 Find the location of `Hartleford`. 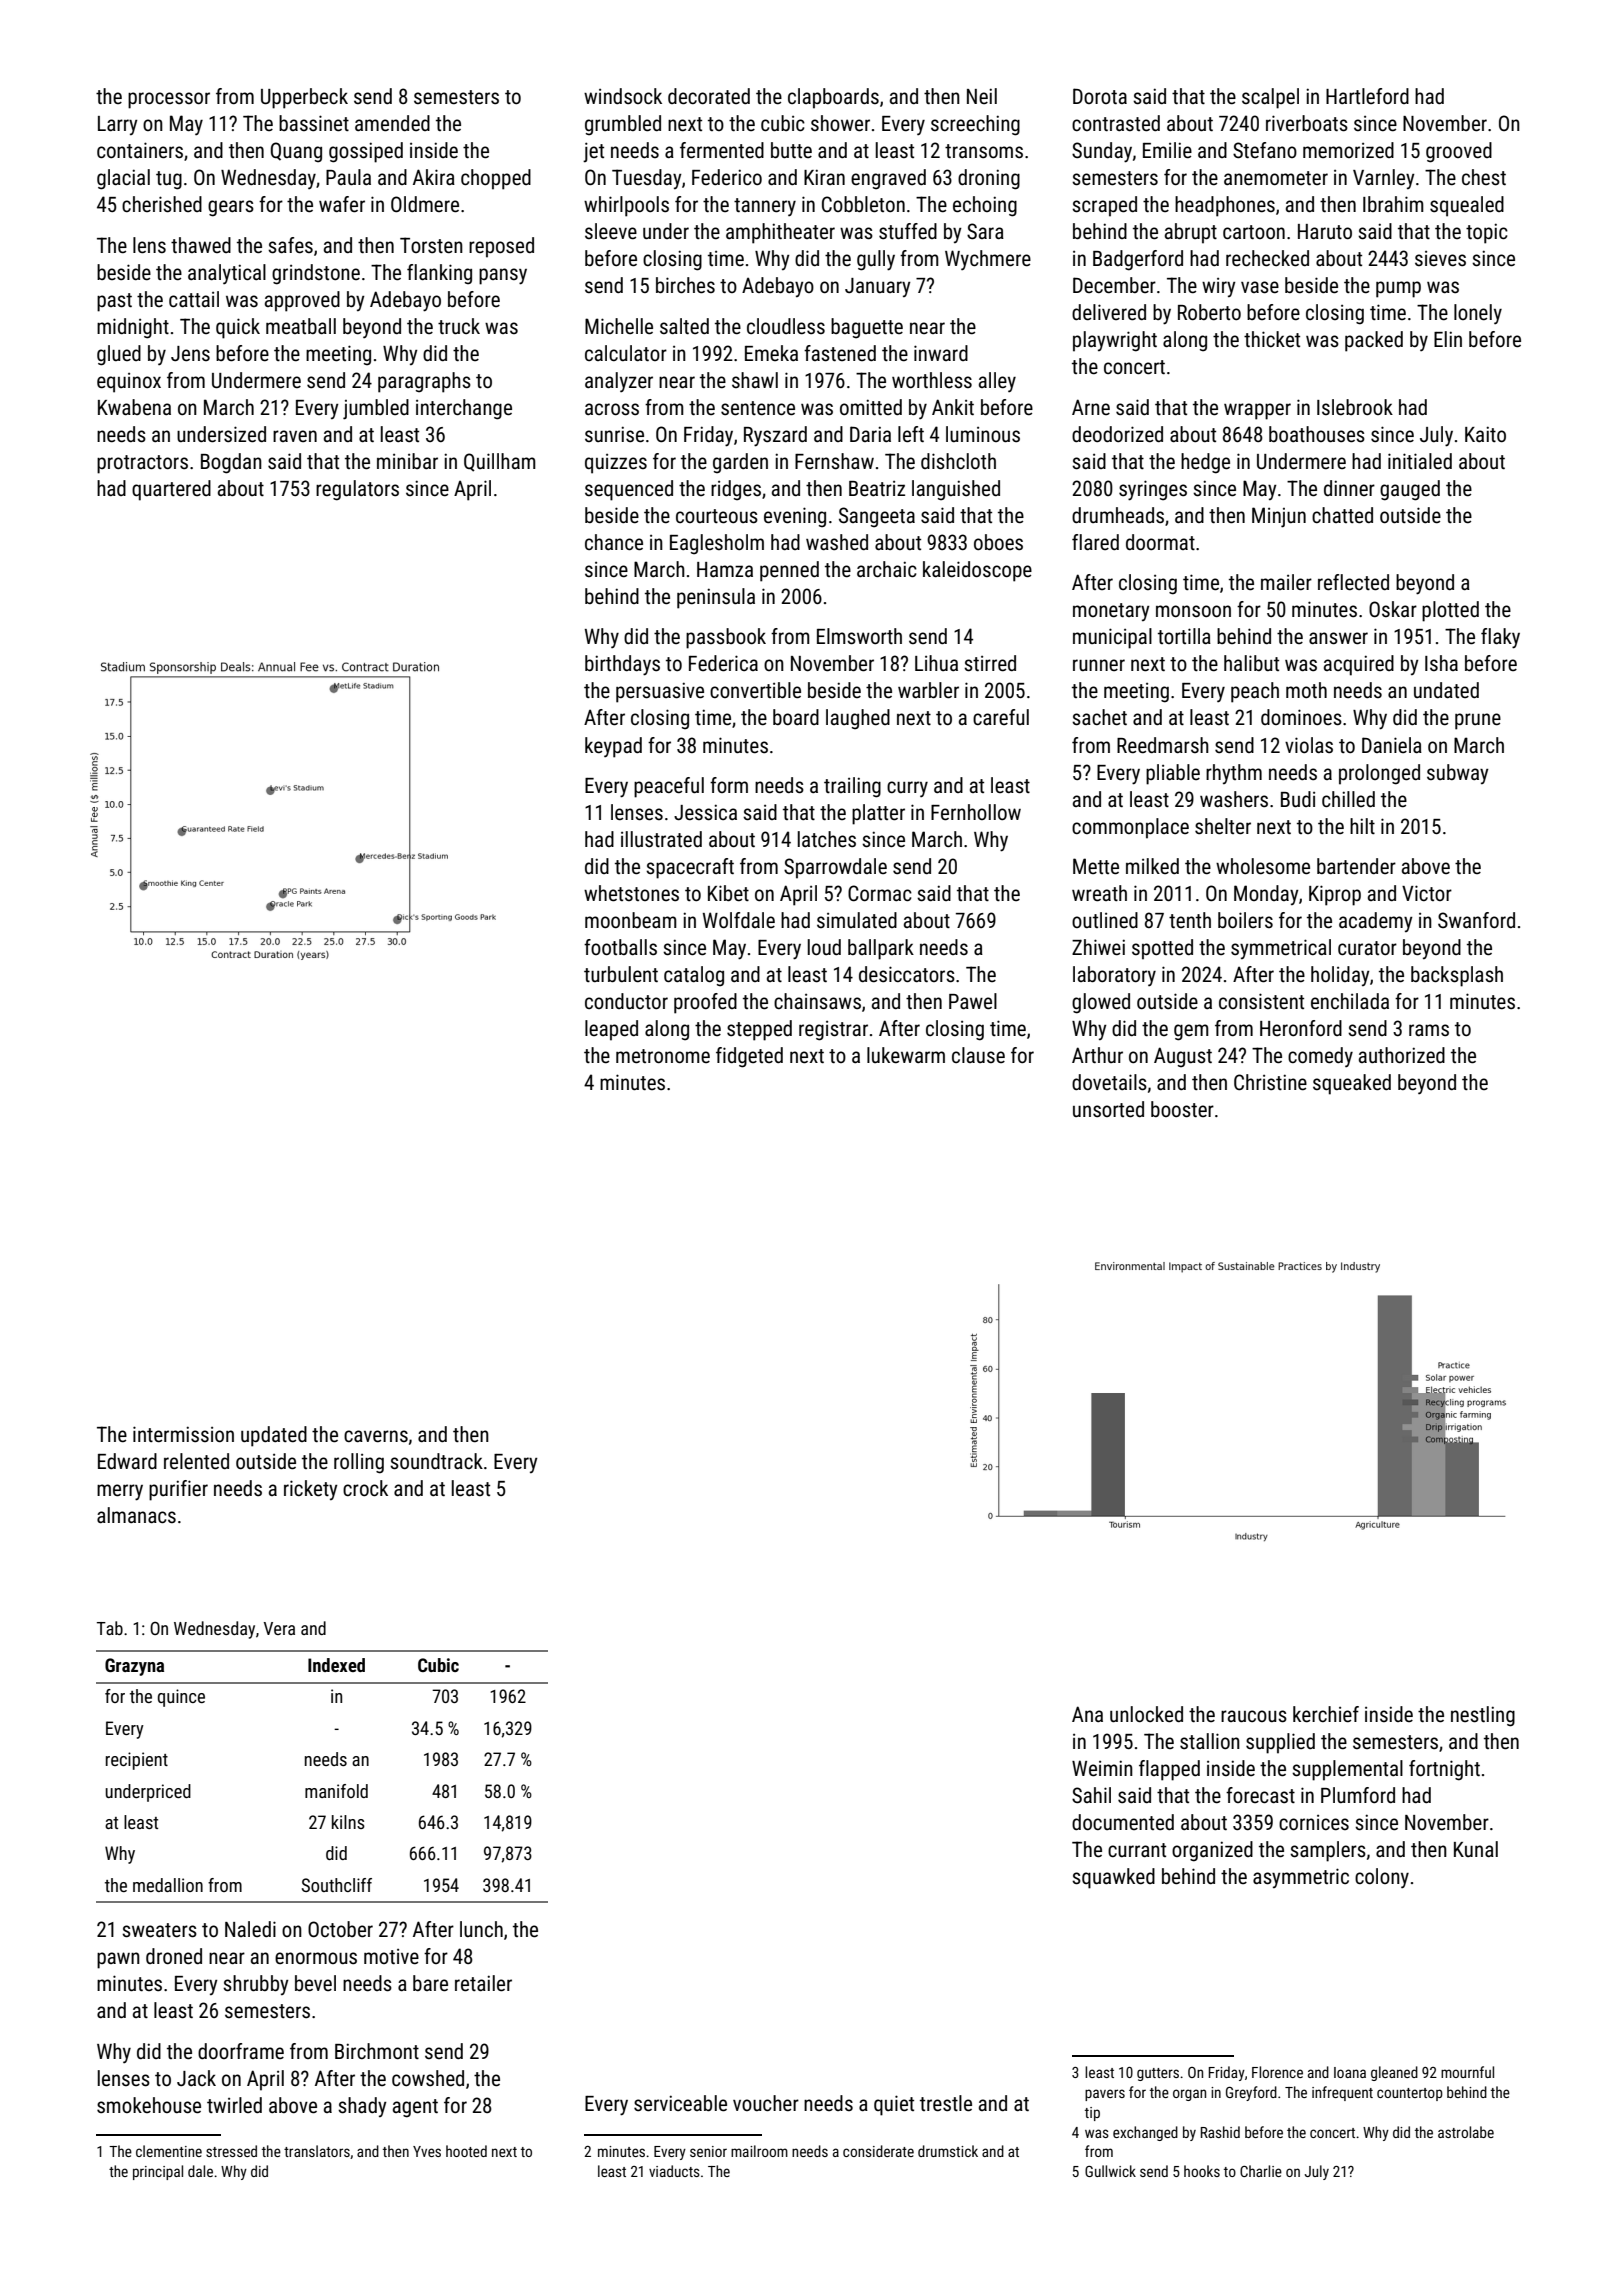

Hartleford is located at coordinates (1367, 96).
